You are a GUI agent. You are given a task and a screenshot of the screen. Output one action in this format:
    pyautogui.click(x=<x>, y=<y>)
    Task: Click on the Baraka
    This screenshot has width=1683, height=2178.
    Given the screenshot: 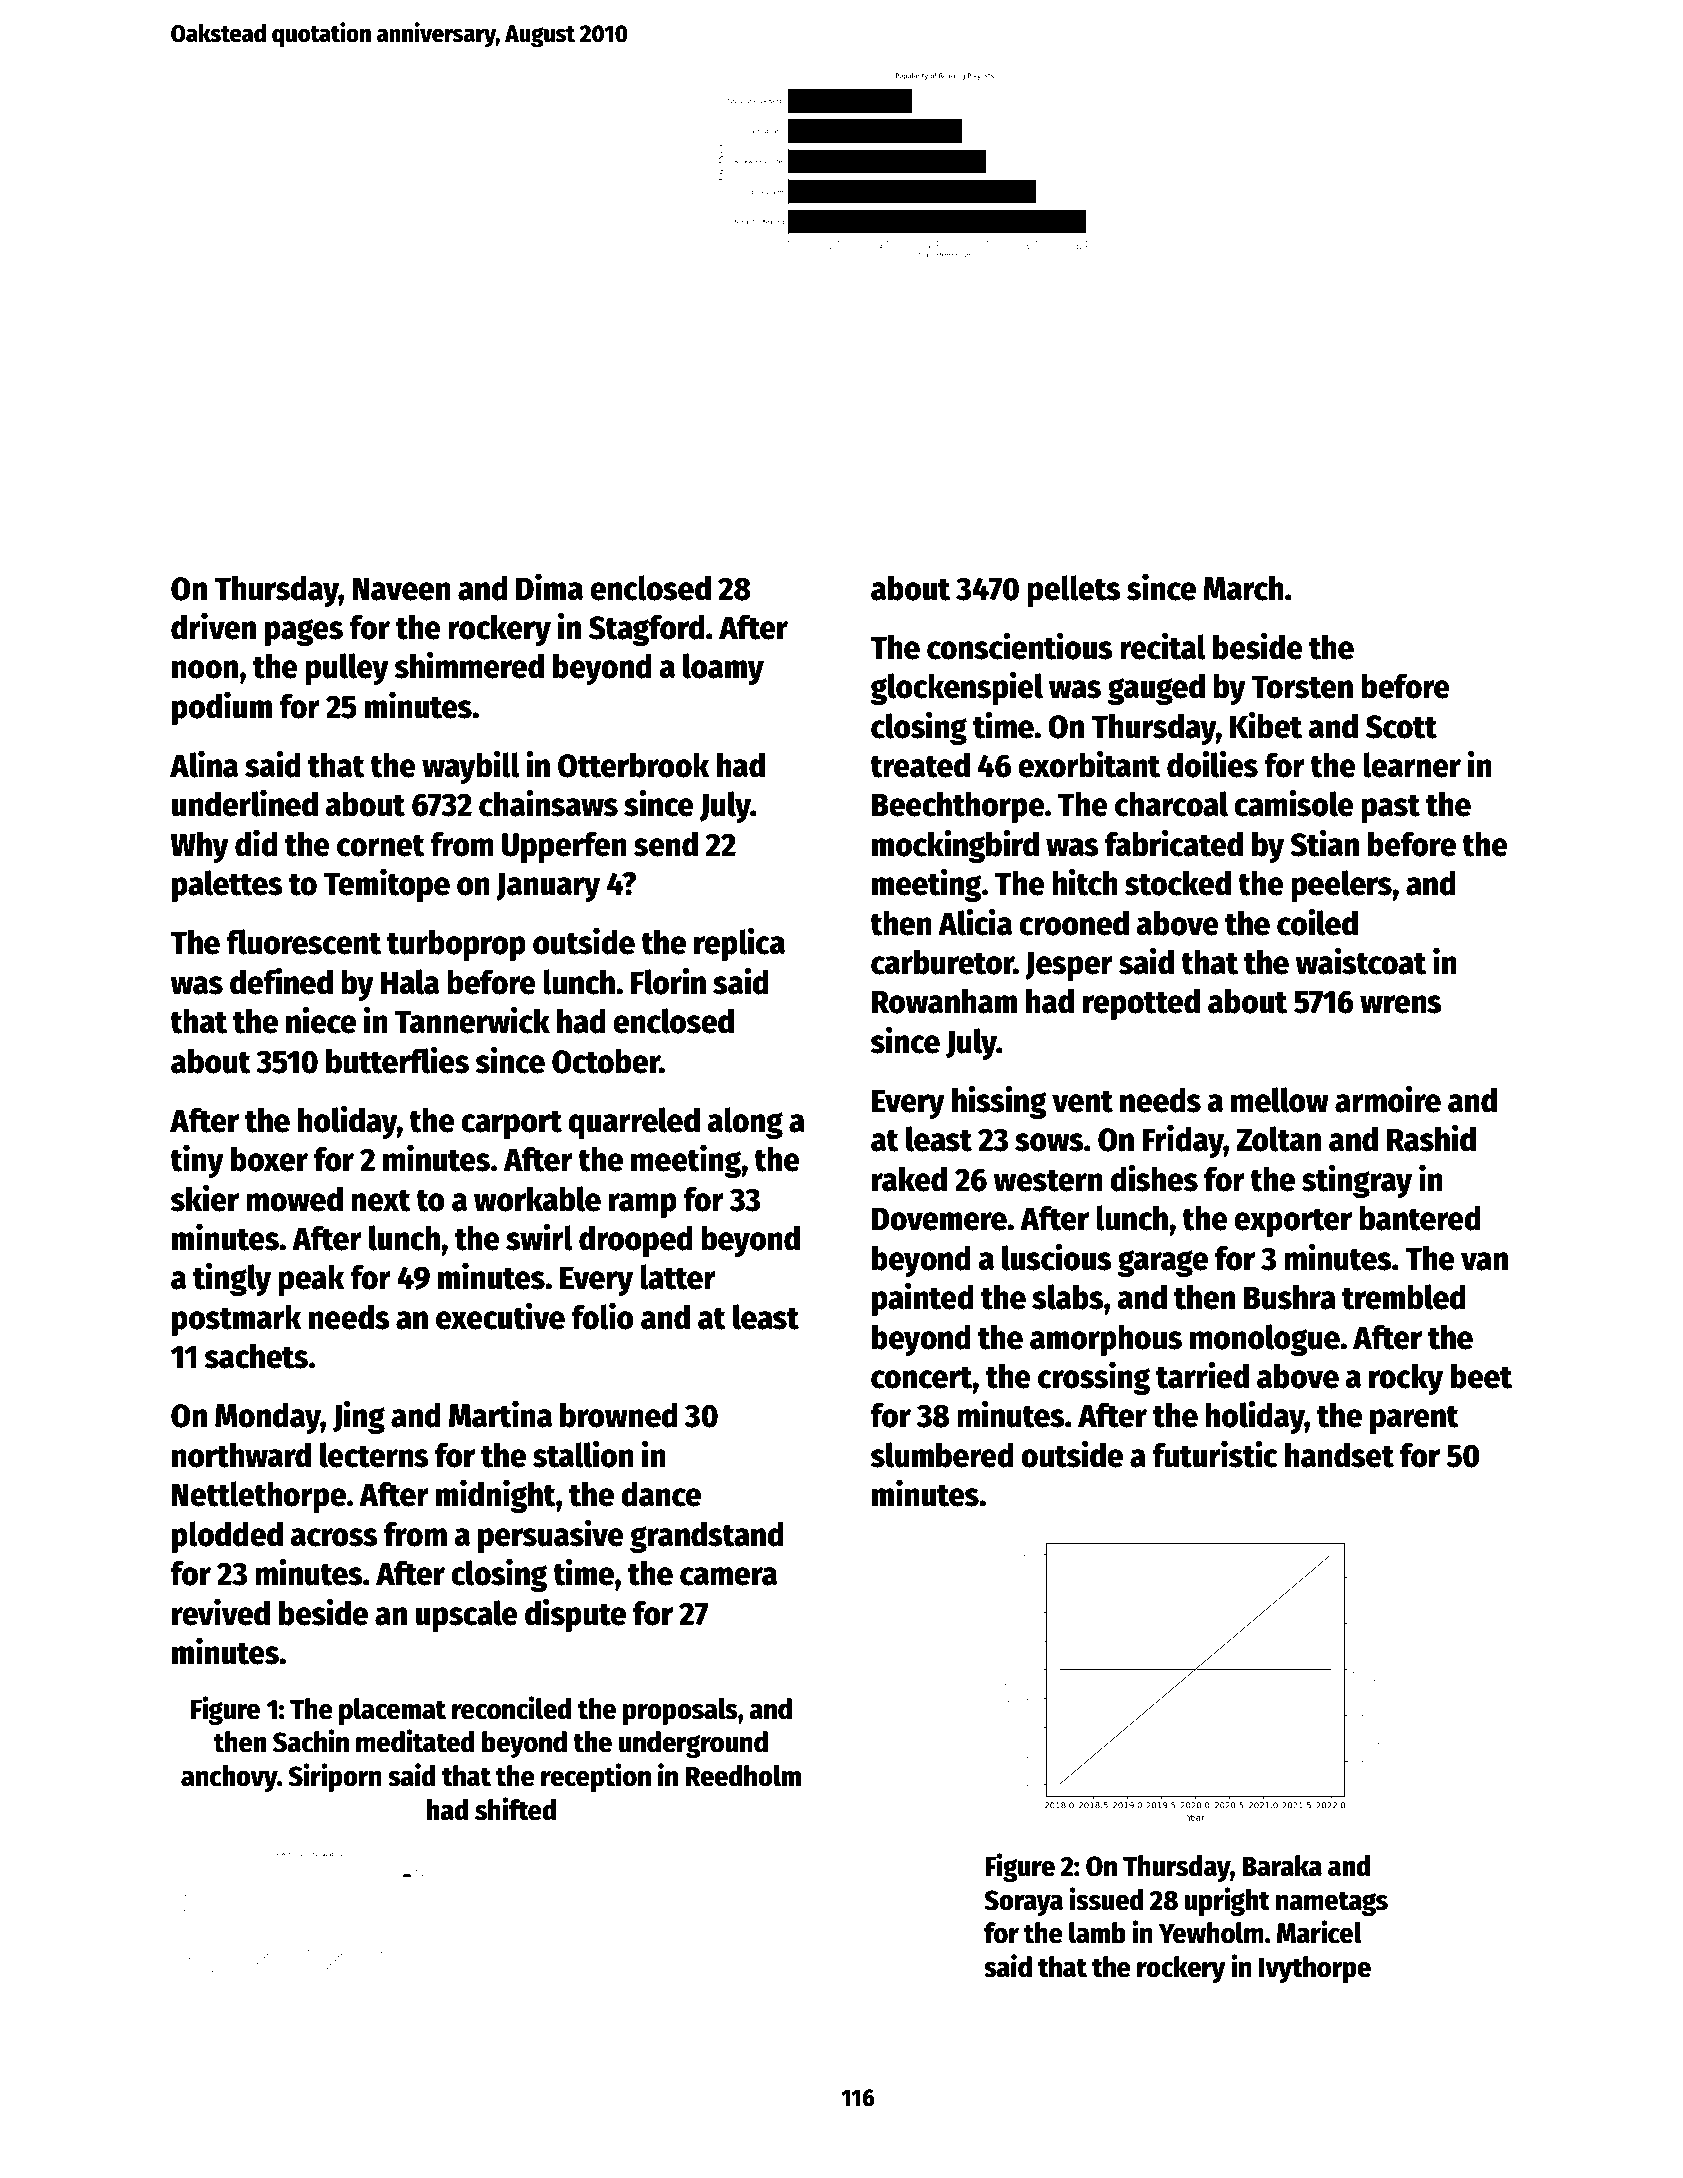 What is the action you would take?
    pyautogui.click(x=1282, y=1866)
